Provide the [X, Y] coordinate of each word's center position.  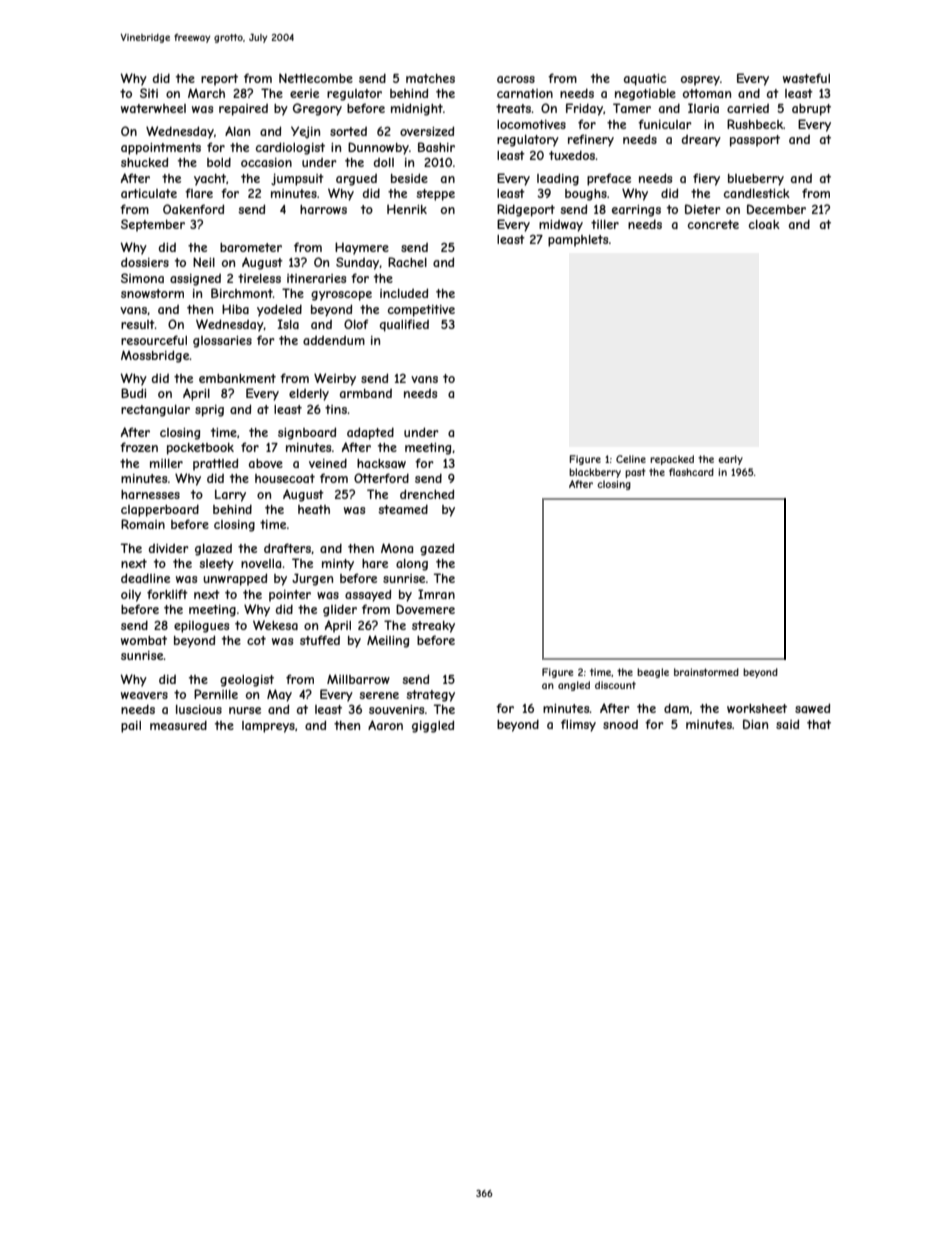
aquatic [645, 80]
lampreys [268, 727]
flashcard [691, 472]
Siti [149, 93]
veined [328, 463]
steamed [403, 509]
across [516, 79]
